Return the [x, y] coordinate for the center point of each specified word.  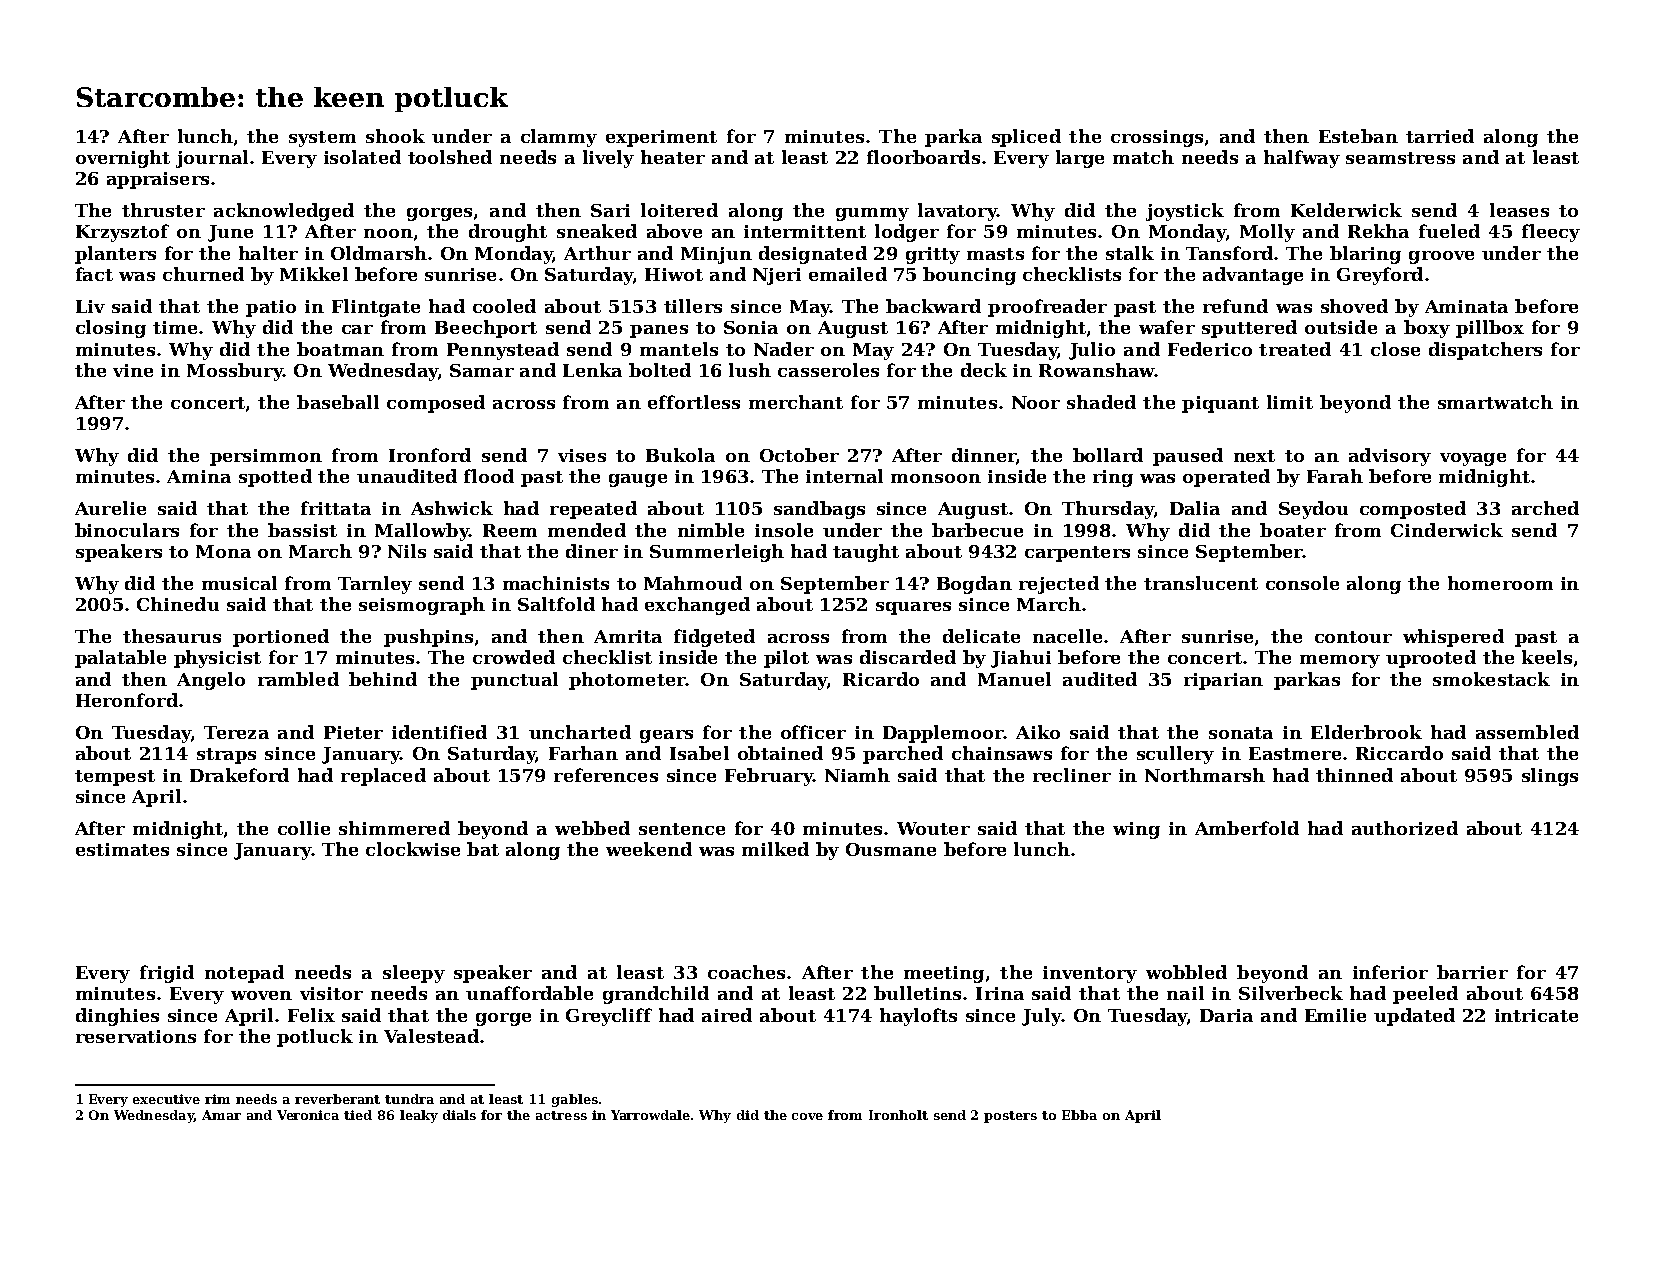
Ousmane [891, 849]
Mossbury [235, 372]
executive [166, 1099]
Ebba [1079, 1115]
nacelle [1067, 636]
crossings [1157, 138]
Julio [1092, 351]
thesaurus [172, 636]
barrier [1472, 972]
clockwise [413, 849]
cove [807, 1116]
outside [1341, 327]
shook [395, 136]
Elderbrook [1366, 732]
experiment [661, 138]
